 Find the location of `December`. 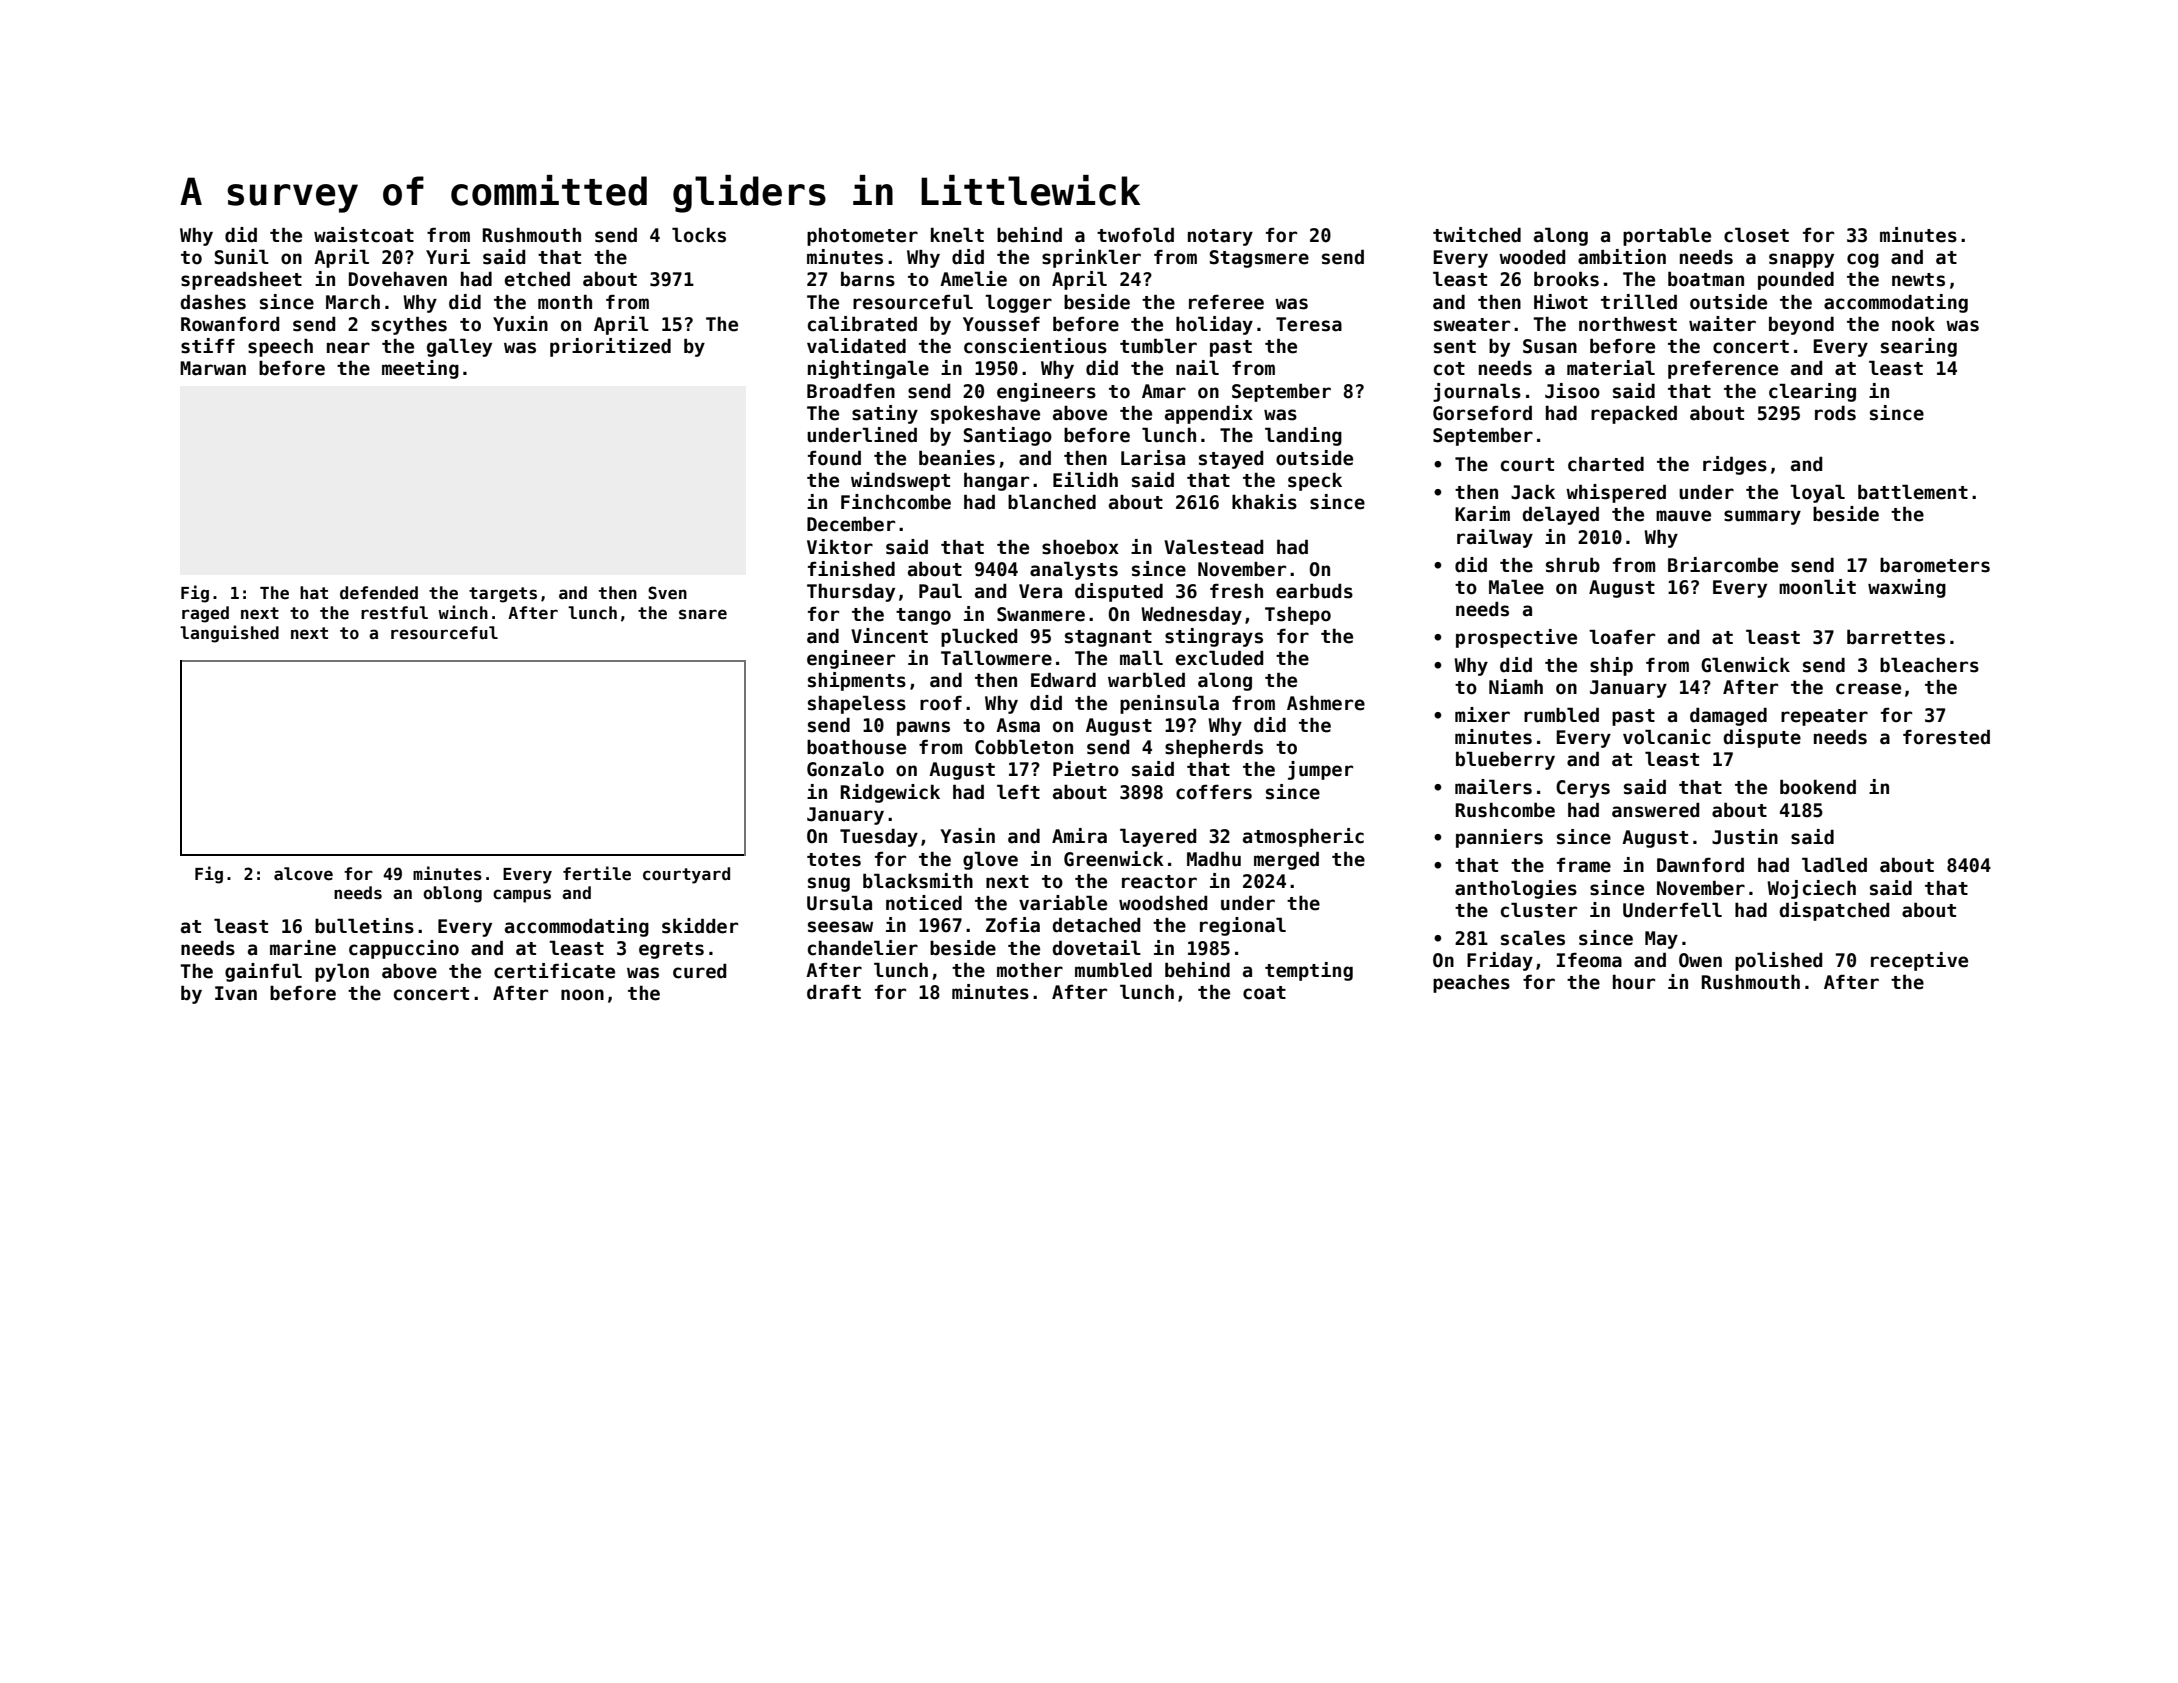

December is located at coordinates (851, 524).
